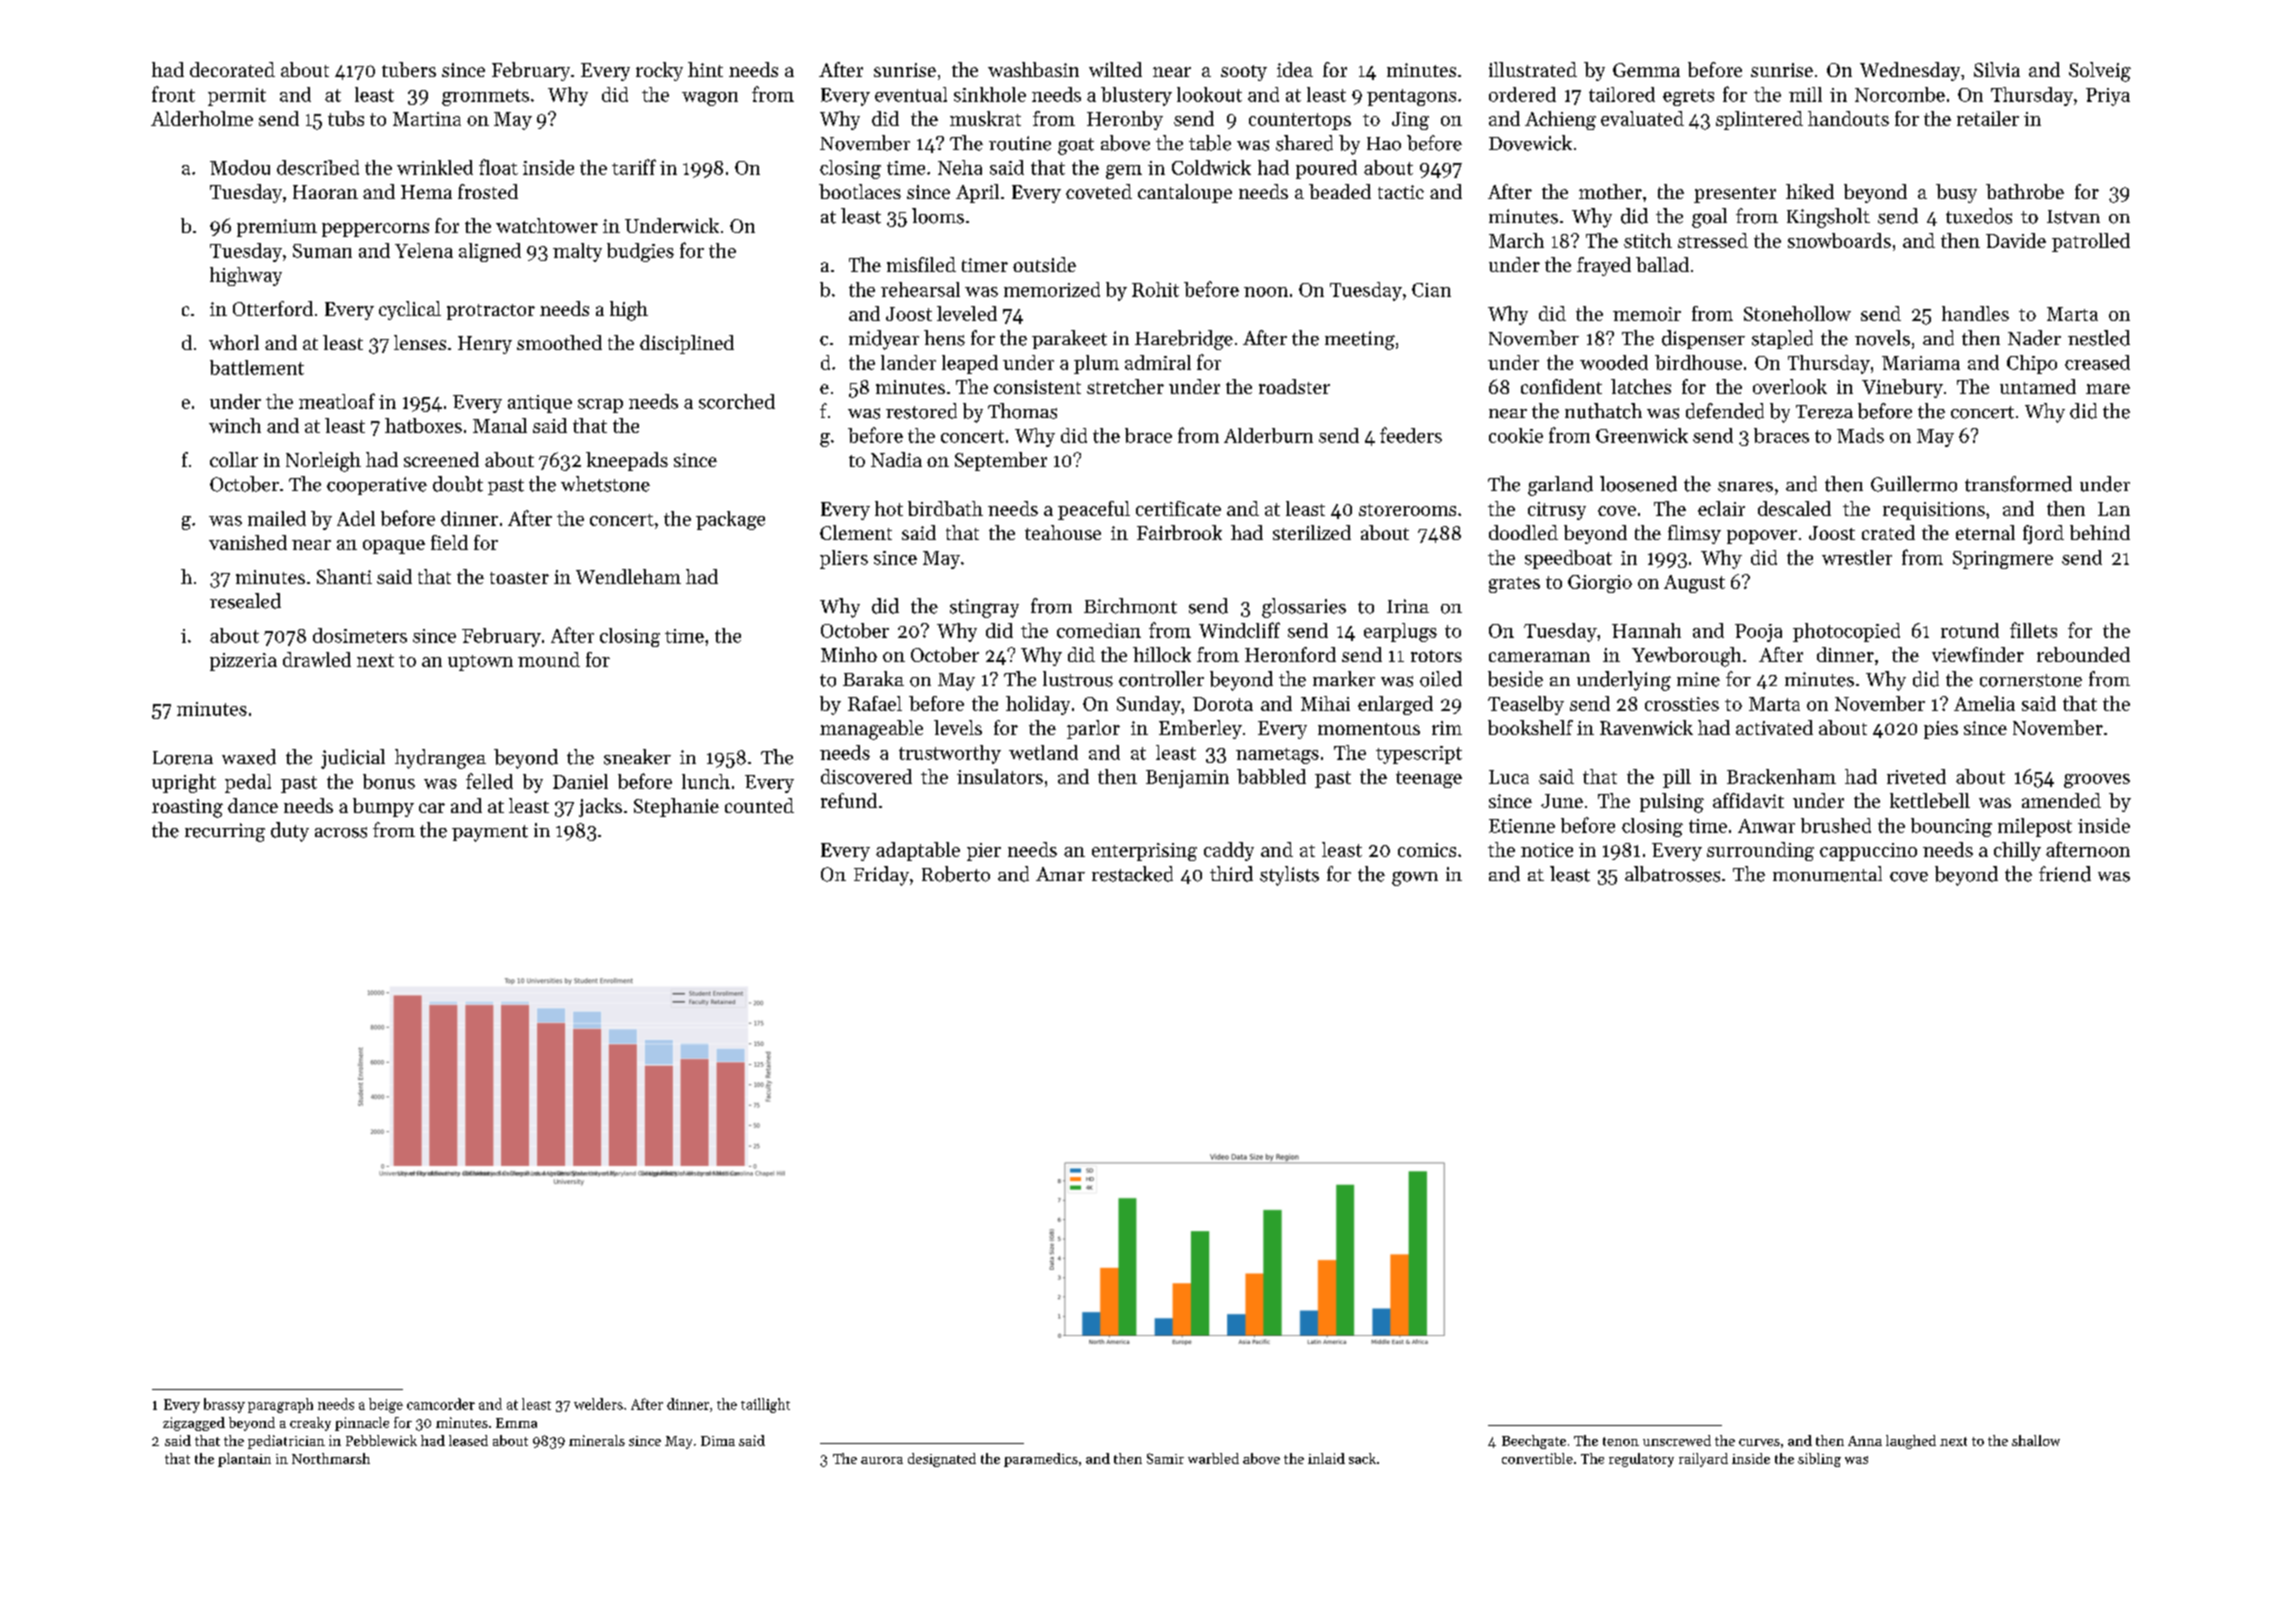  Describe the element at coordinates (1848, 118) in the screenshot. I see `handouts` at that location.
